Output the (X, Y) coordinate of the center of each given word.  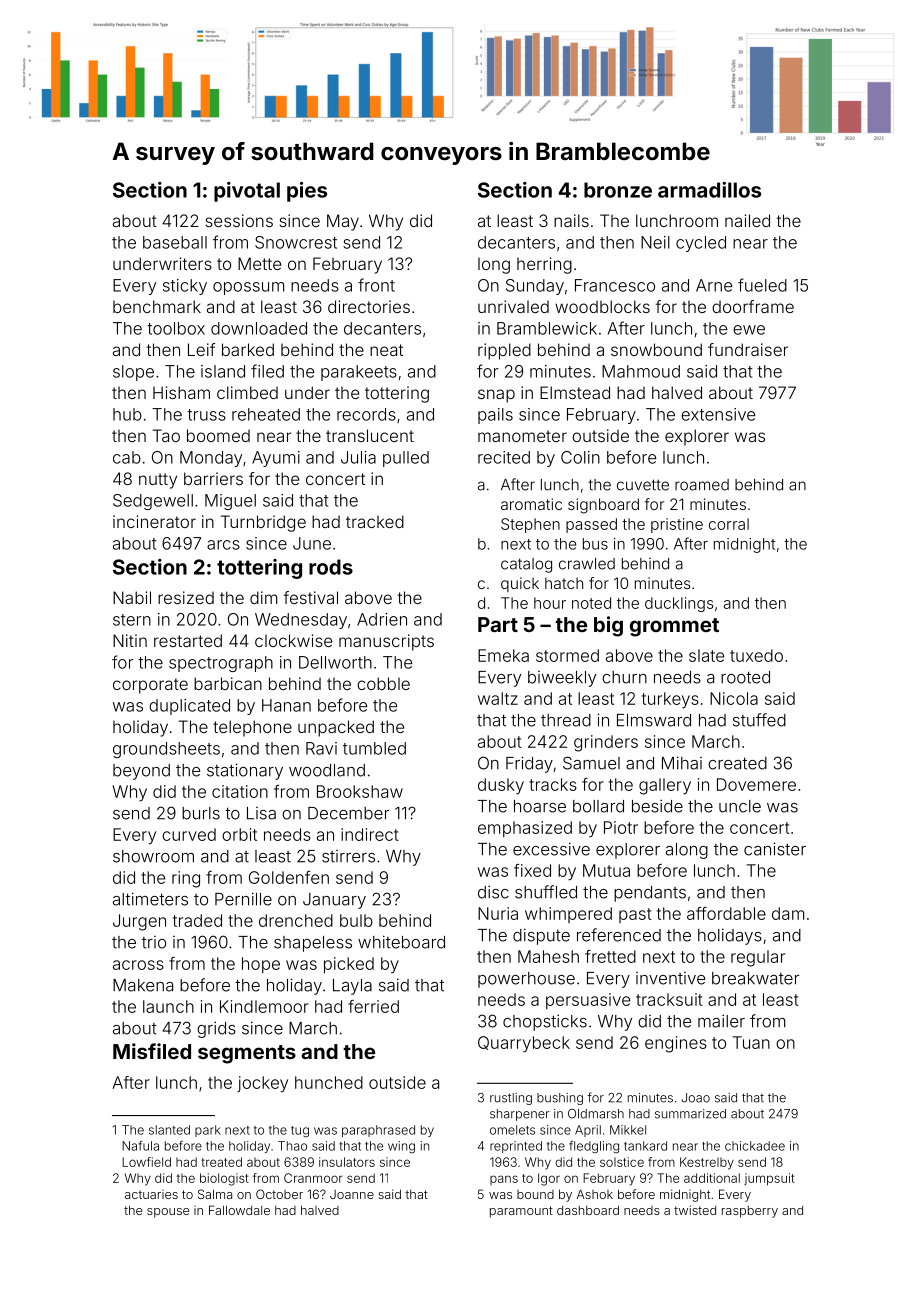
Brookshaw (360, 791)
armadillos (709, 190)
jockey (262, 1084)
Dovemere (756, 784)
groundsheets (166, 750)
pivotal (247, 192)
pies (307, 192)
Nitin (130, 640)
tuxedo (756, 655)
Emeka (503, 655)
